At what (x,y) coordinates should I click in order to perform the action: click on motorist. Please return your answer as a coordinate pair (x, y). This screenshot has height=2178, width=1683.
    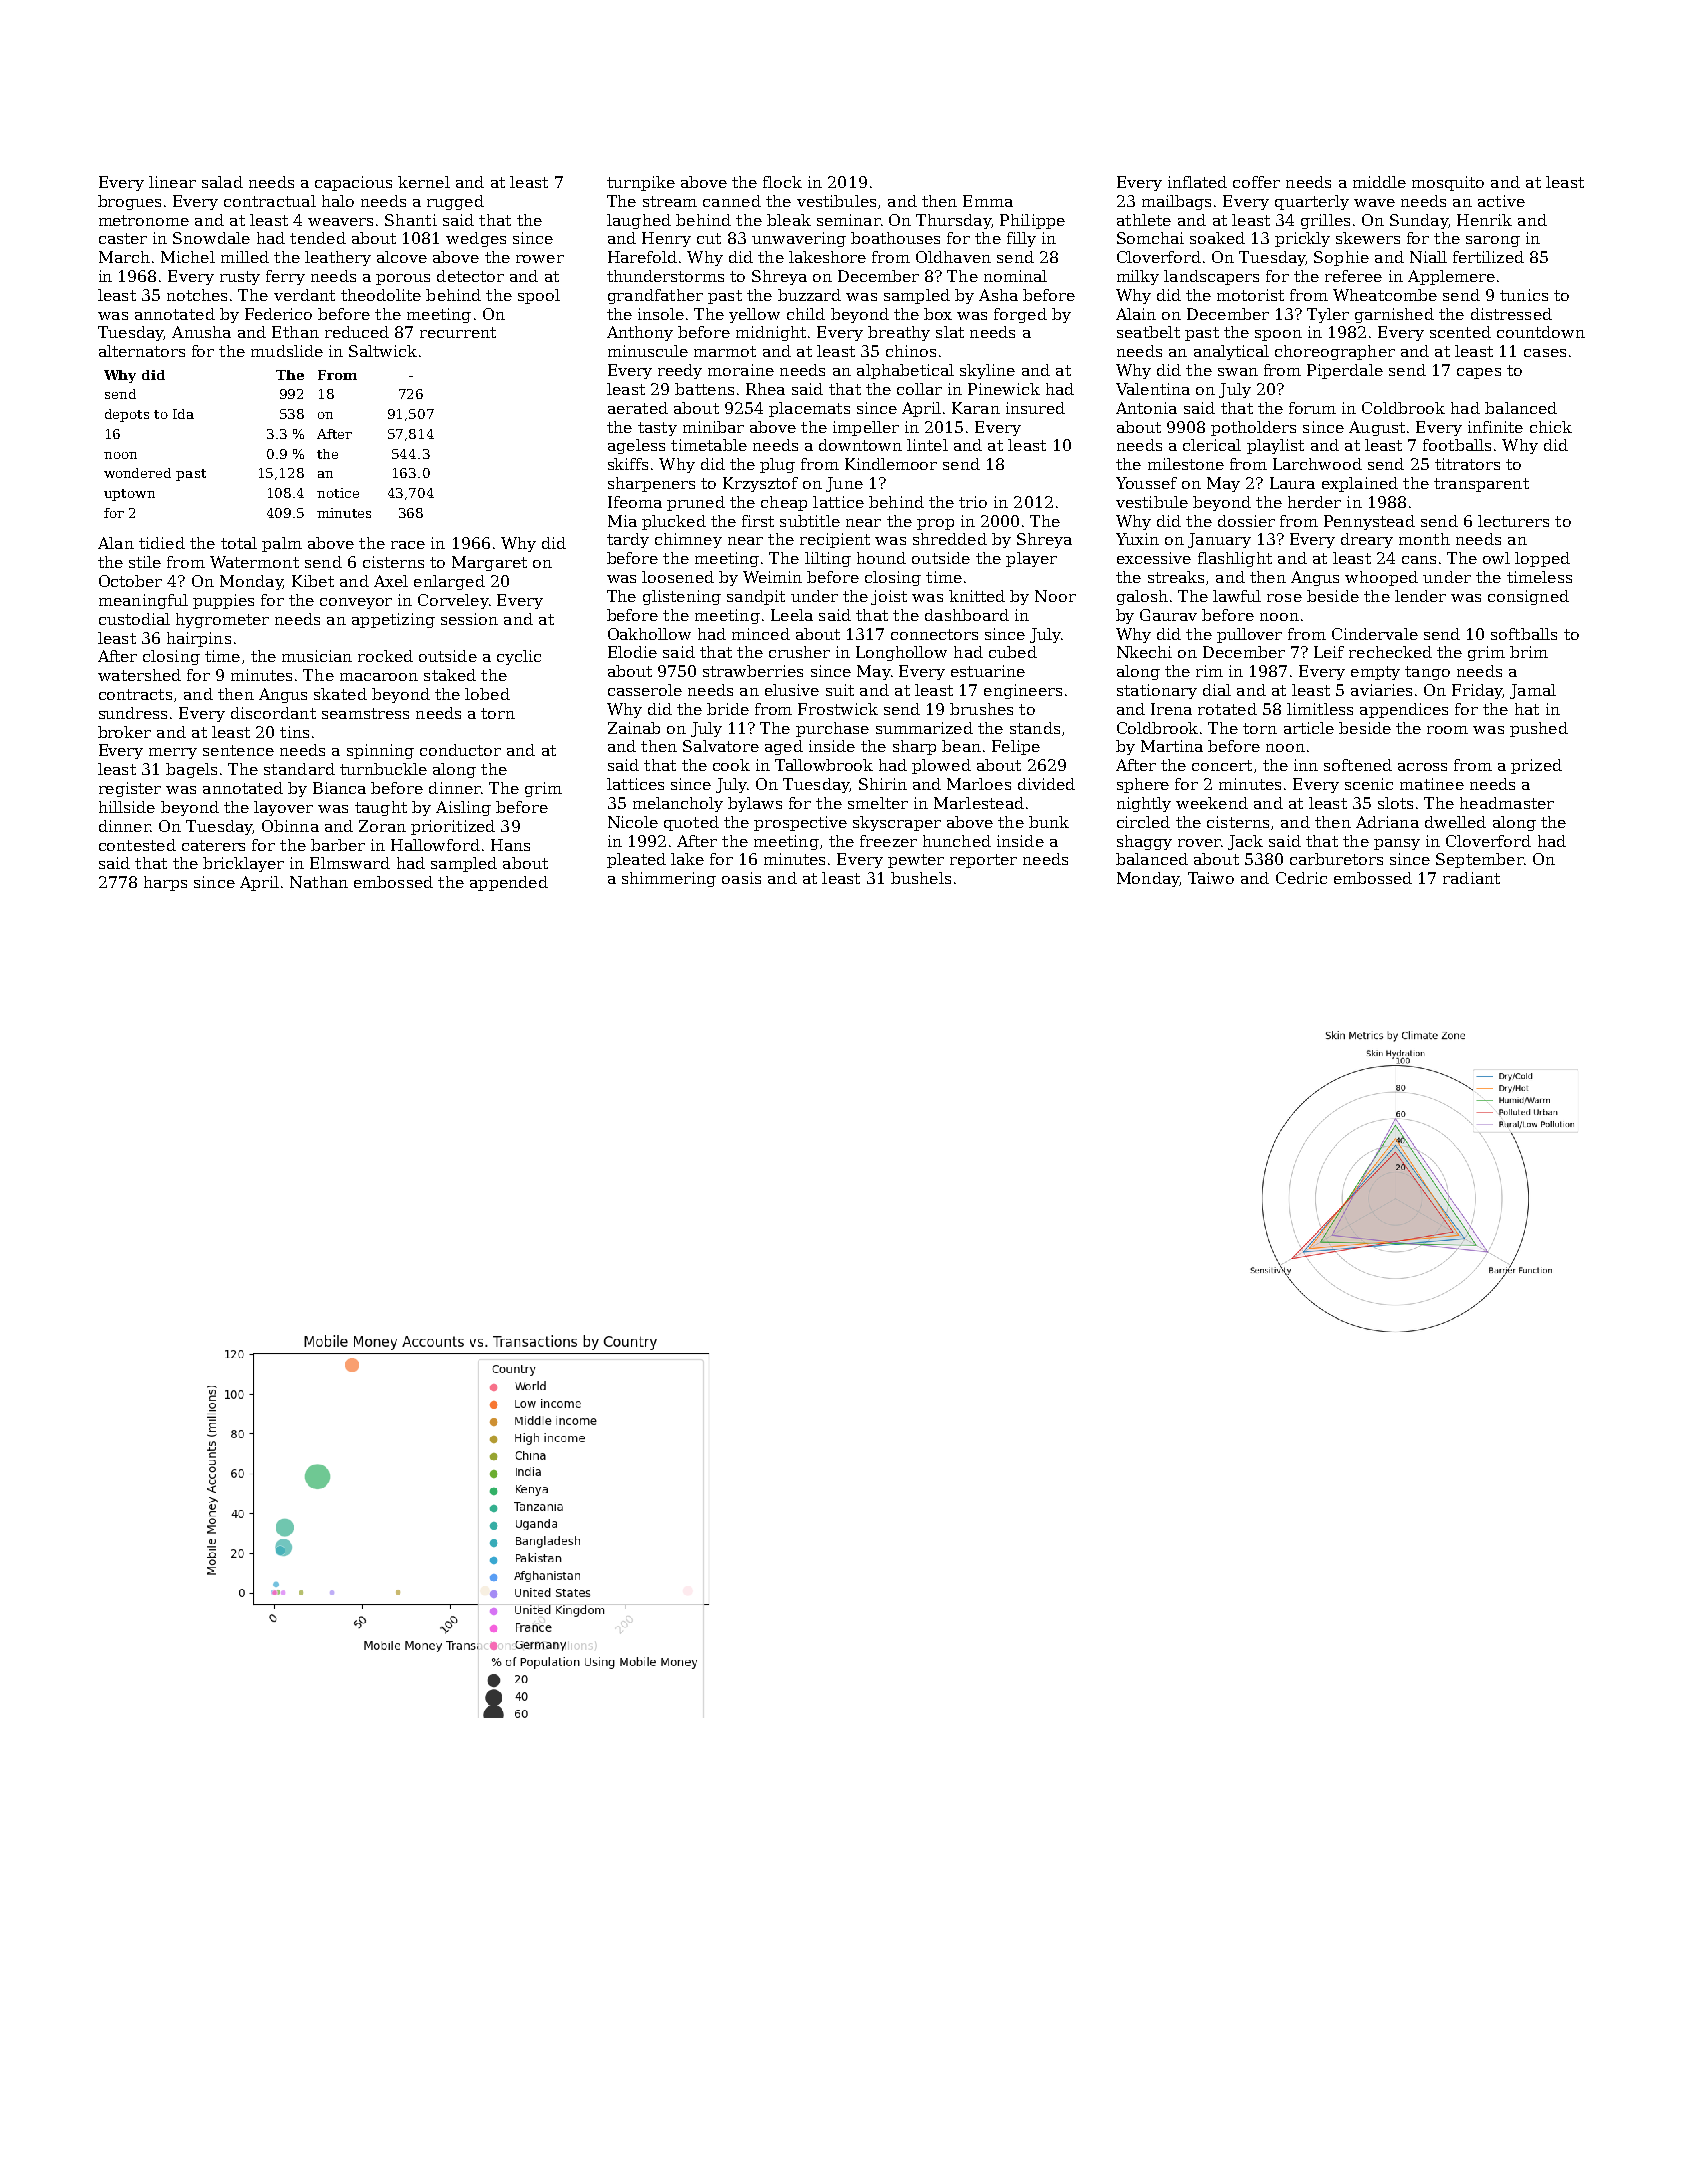
    Looking at the image, I should click on (1250, 295).
